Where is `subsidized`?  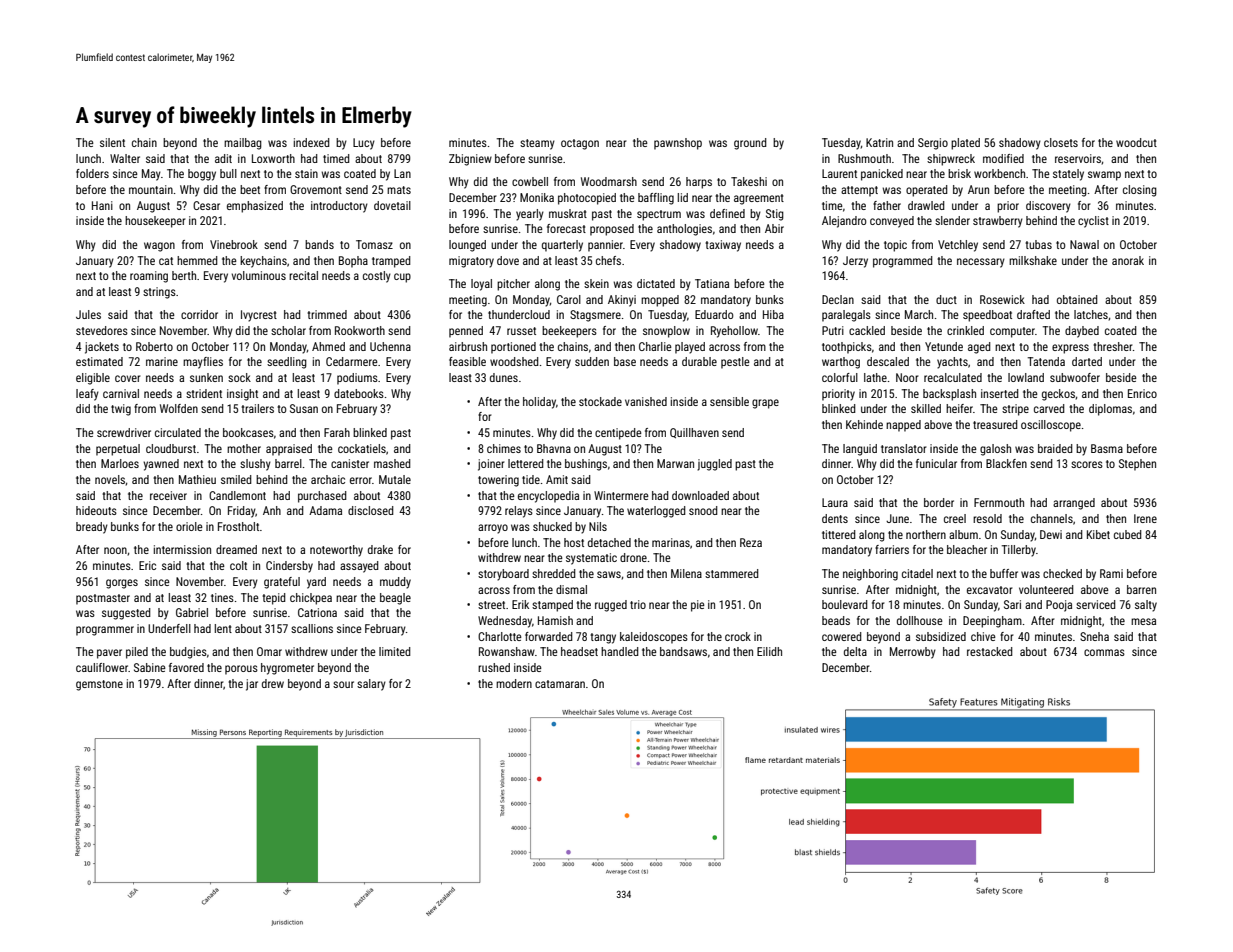 subsidized is located at coordinates (941, 636).
